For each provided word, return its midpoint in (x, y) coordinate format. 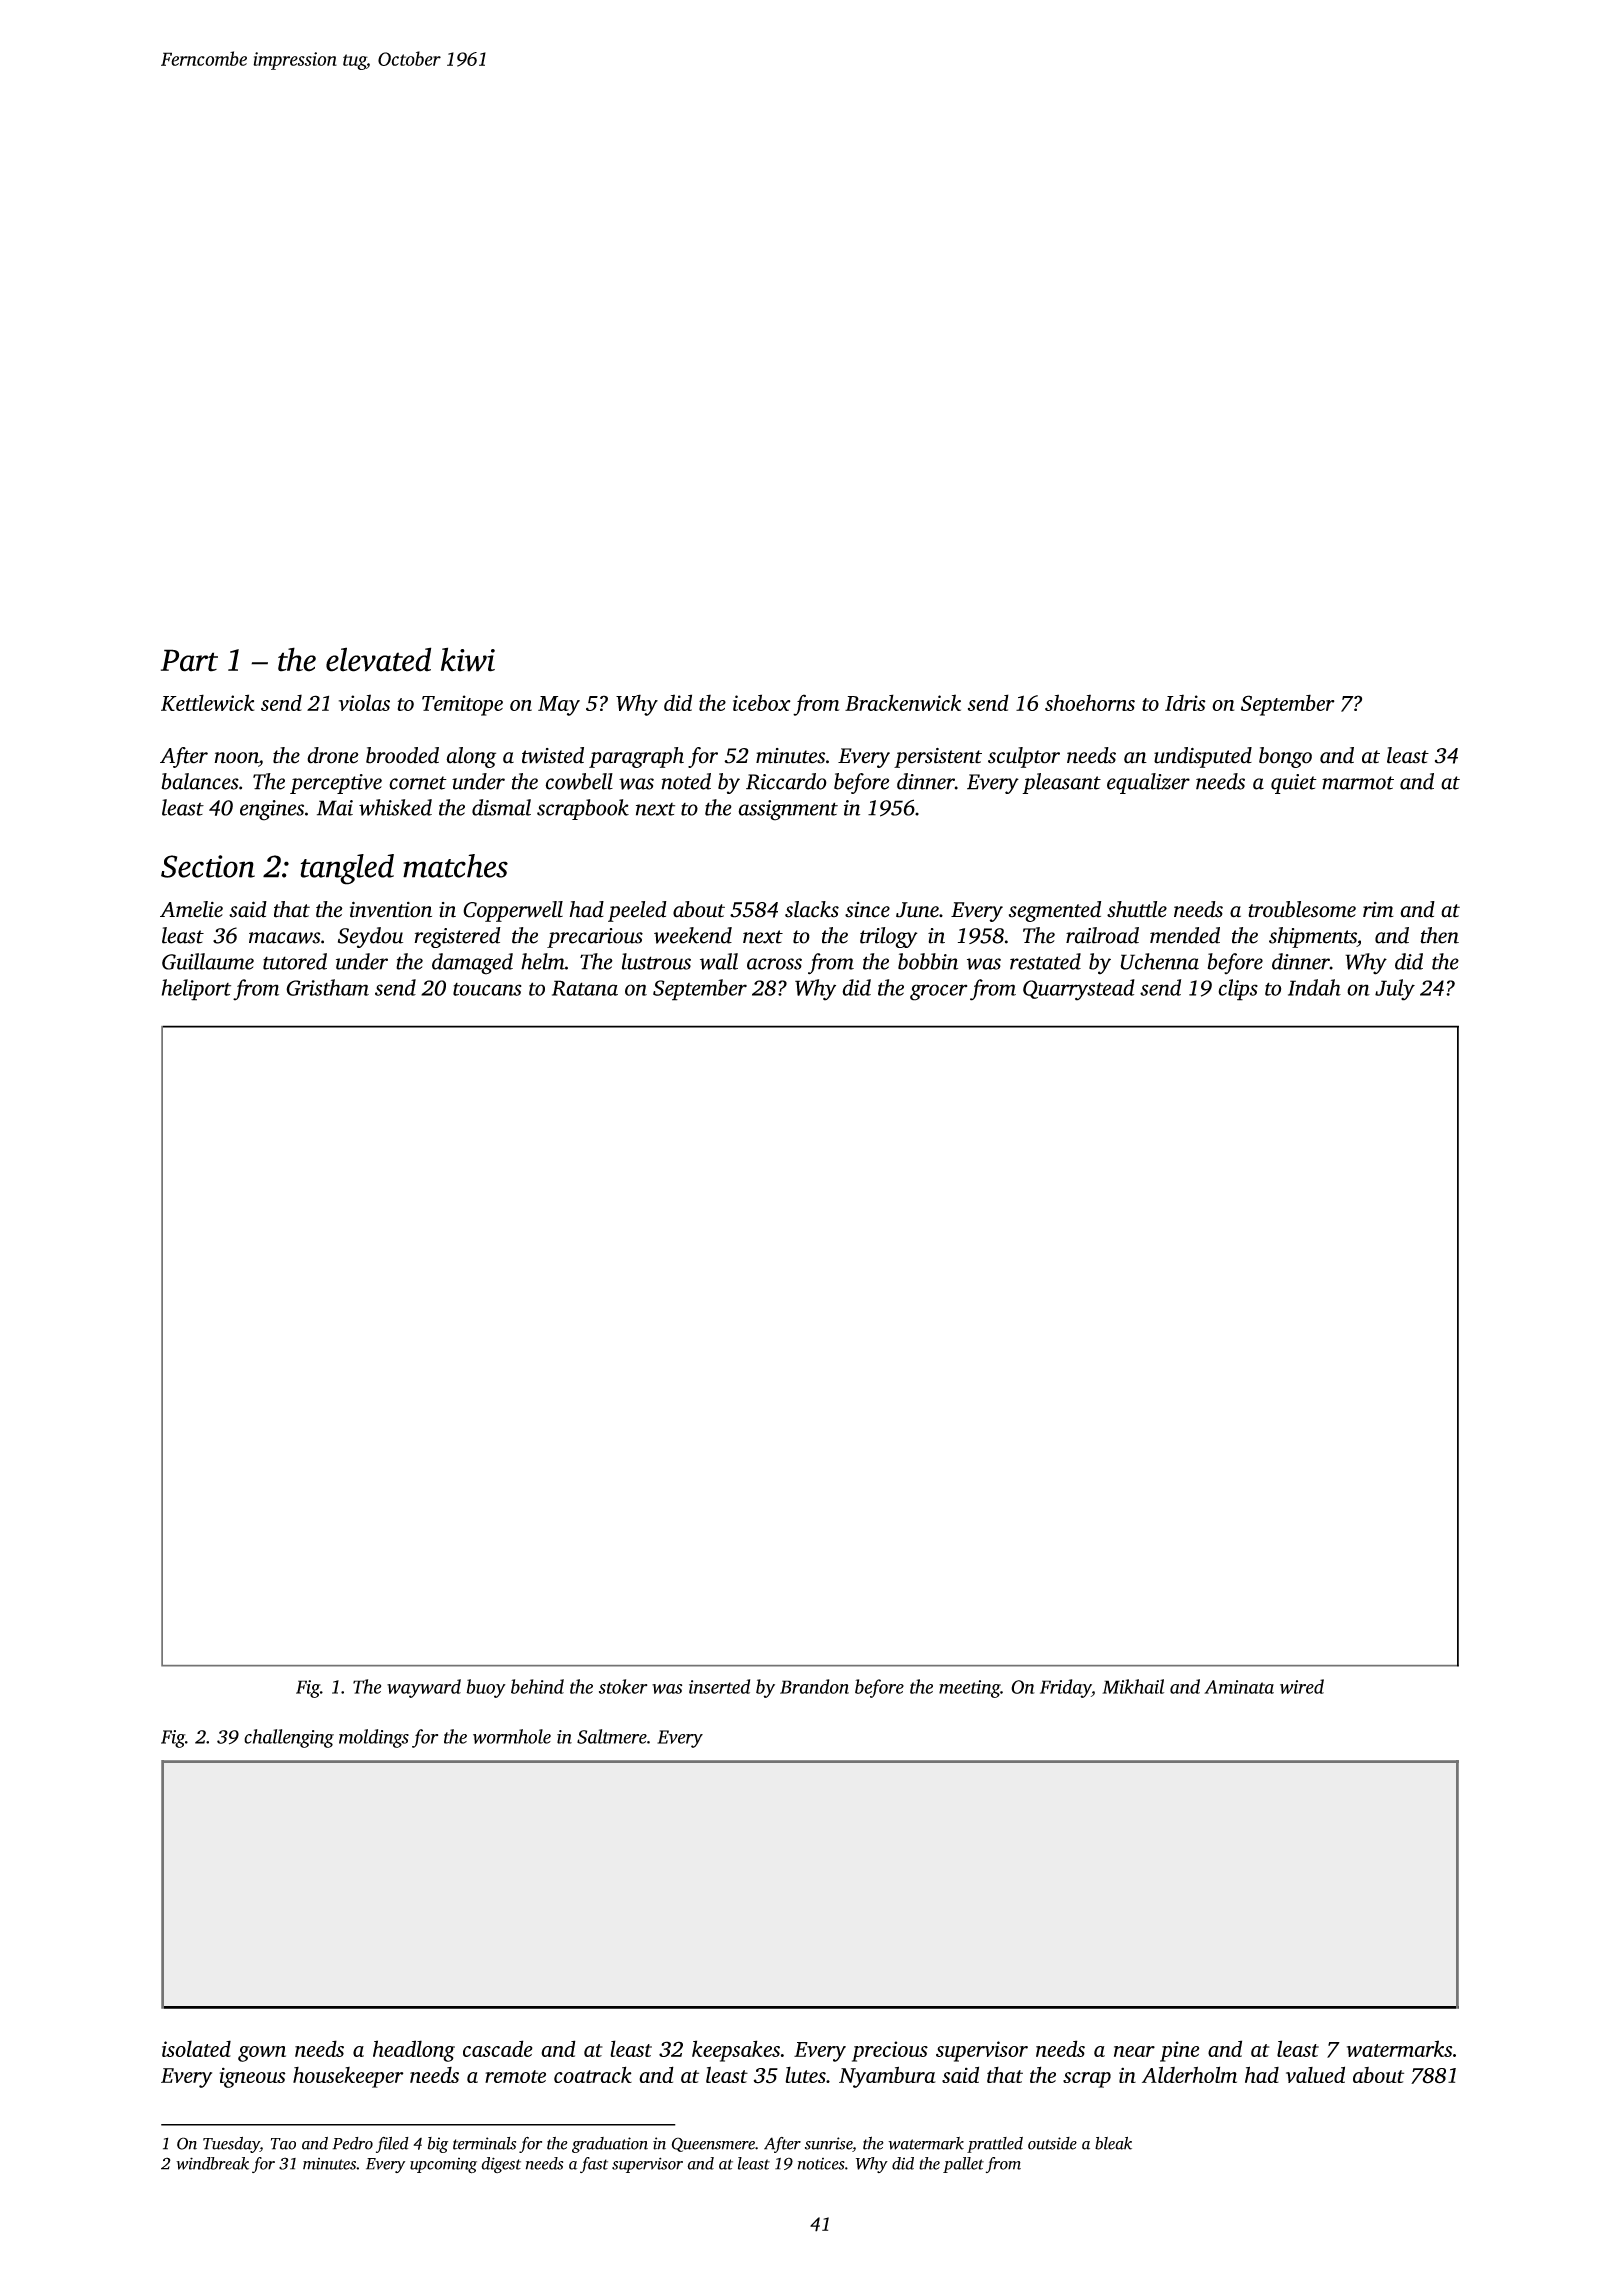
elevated (378, 659)
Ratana (585, 988)
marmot (1358, 783)
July (1395, 990)
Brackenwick (903, 702)
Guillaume (208, 961)
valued (1315, 2074)
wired (1302, 1686)
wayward (424, 1688)
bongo (1285, 757)
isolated (196, 2048)
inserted (719, 1686)
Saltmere (612, 1736)
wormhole (512, 1736)
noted (686, 781)
